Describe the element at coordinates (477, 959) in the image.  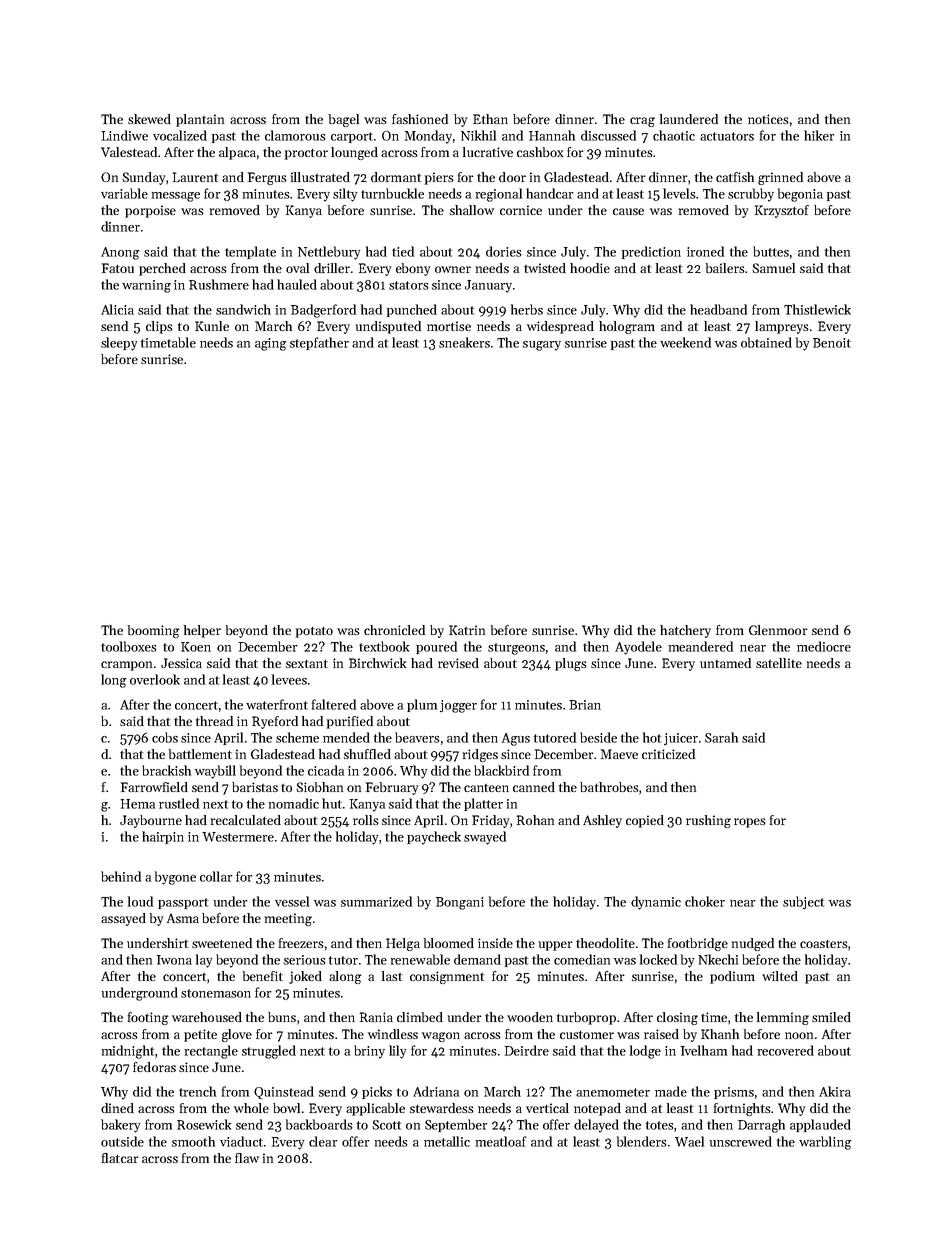
I see `demand` at that location.
